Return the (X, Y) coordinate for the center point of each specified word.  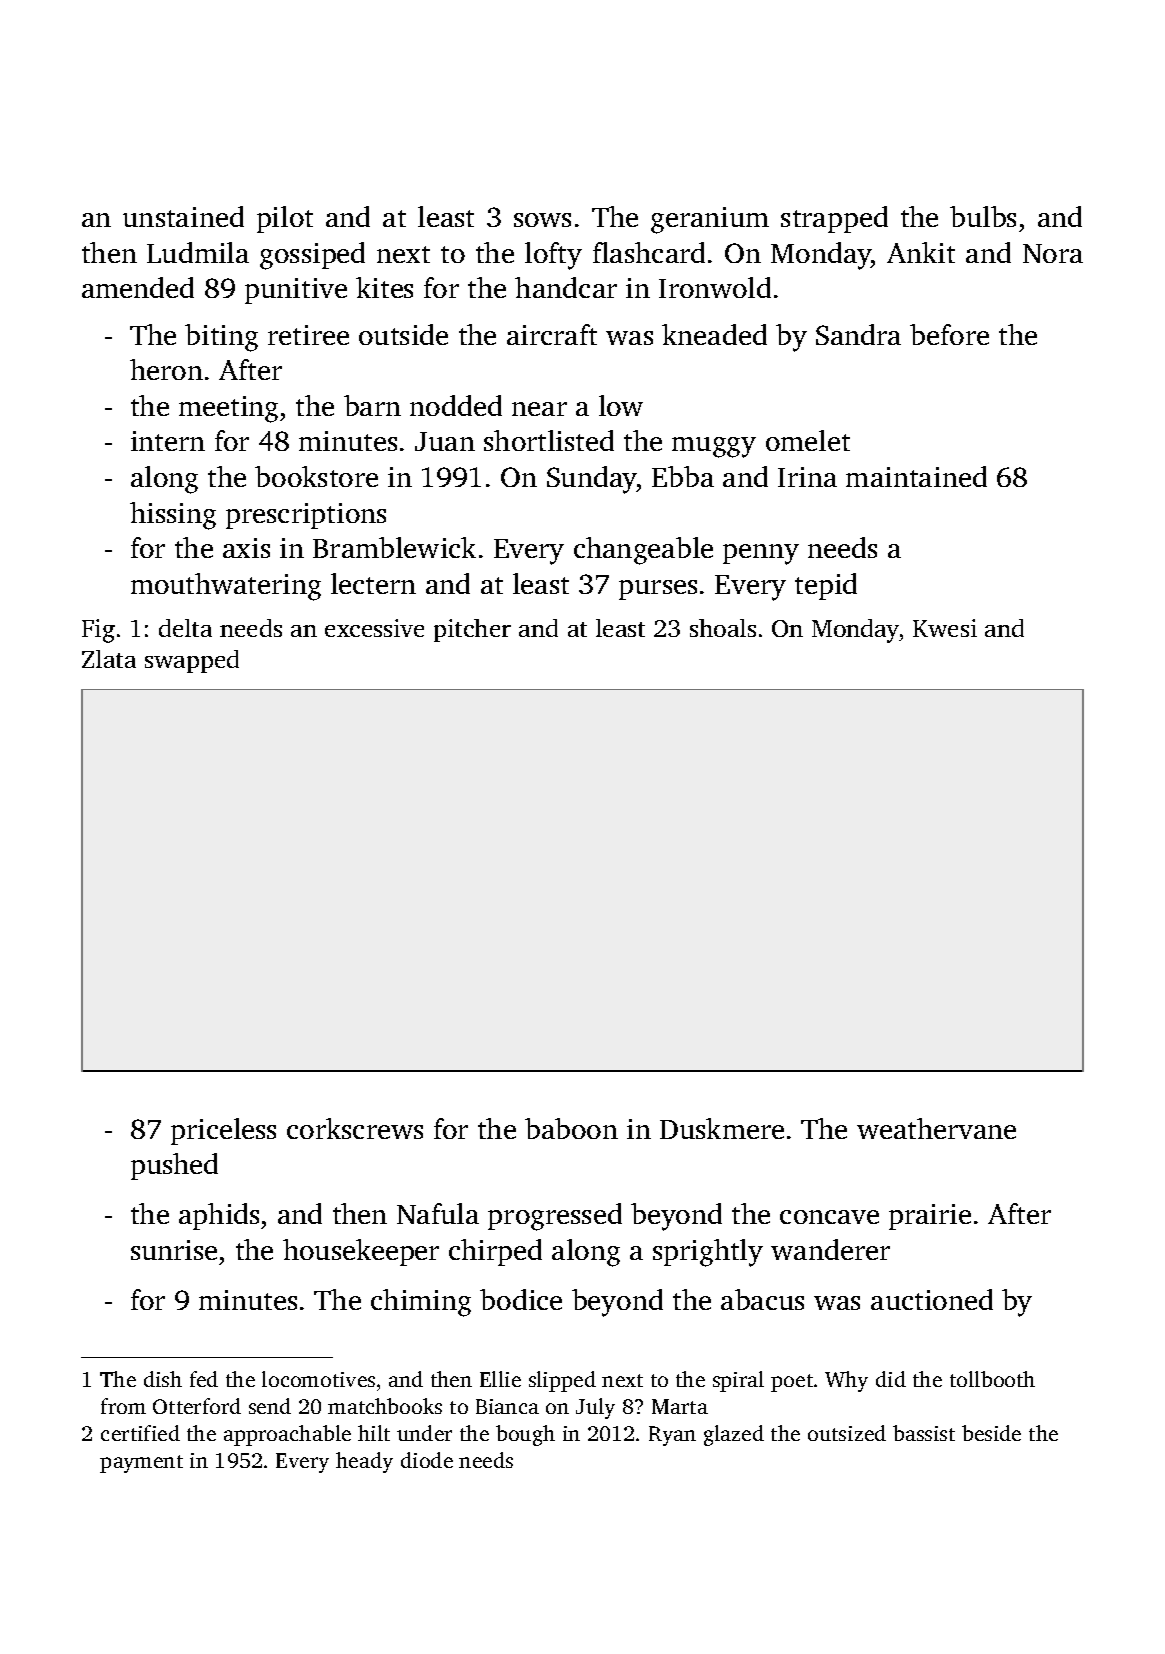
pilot (285, 219)
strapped (834, 219)
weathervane (936, 1128)
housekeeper (361, 1252)
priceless (223, 1131)
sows (542, 220)
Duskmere (722, 1128)
